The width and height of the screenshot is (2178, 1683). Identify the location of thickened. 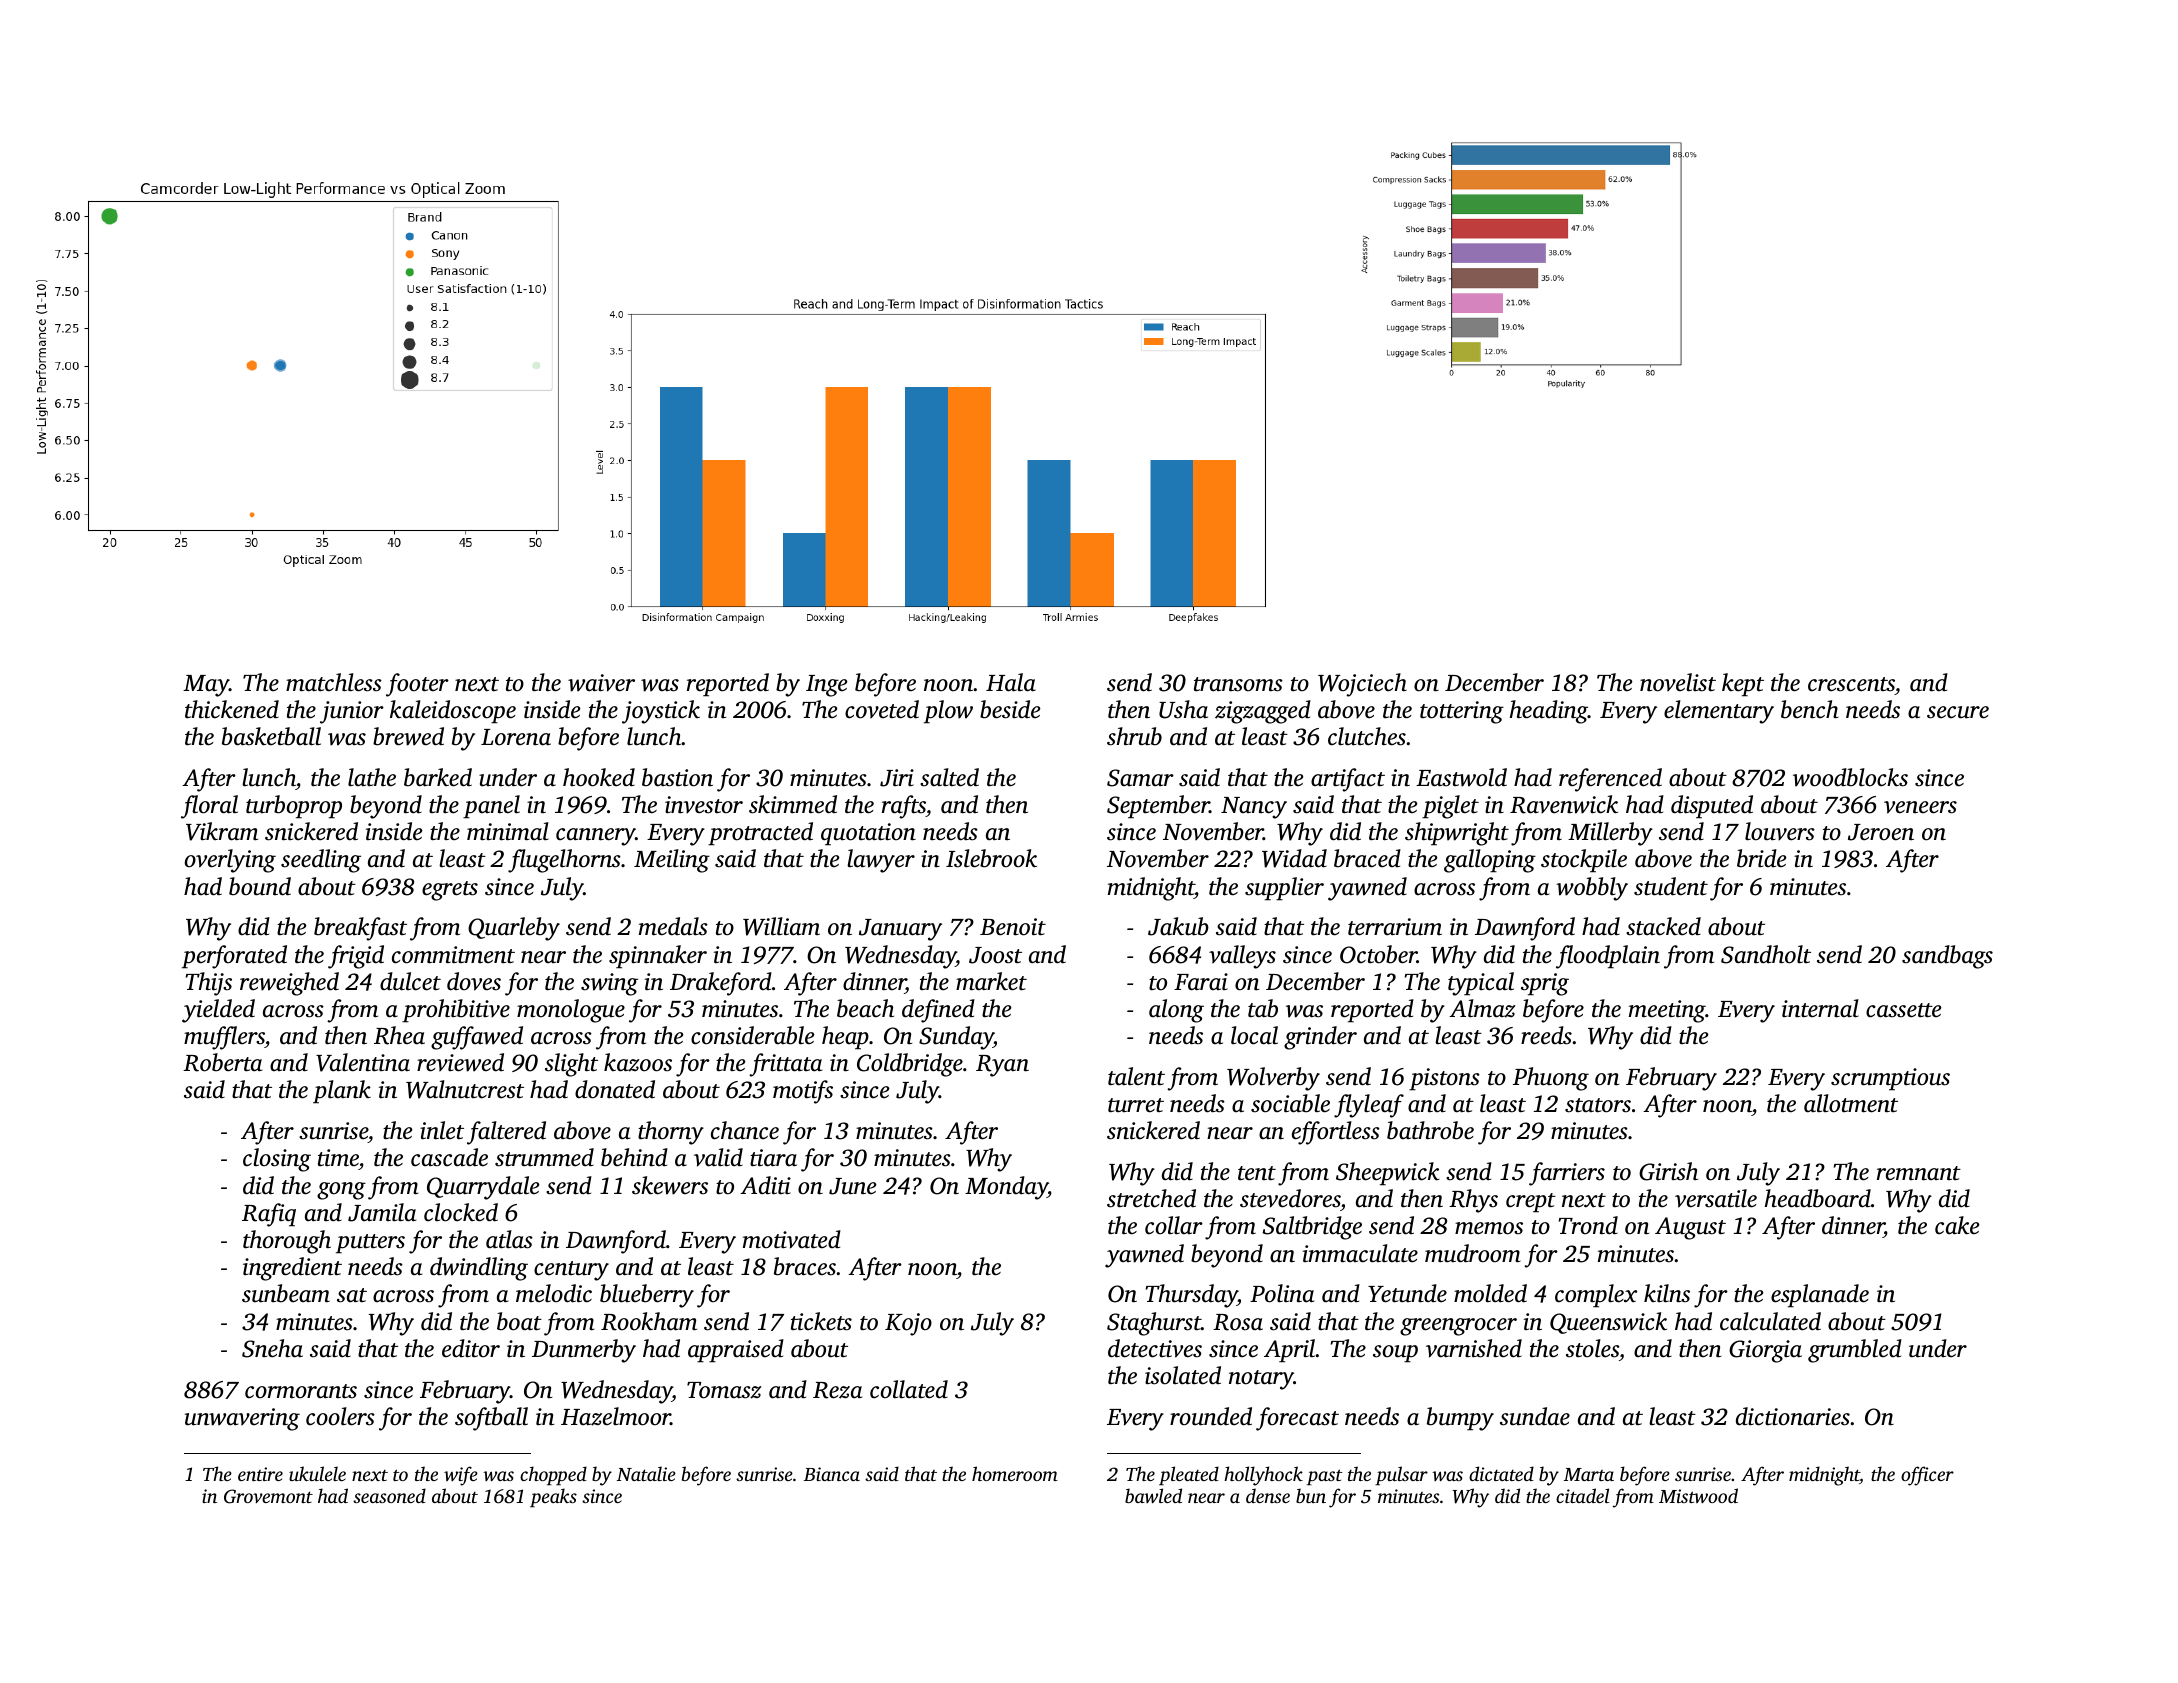
(232, 709).
